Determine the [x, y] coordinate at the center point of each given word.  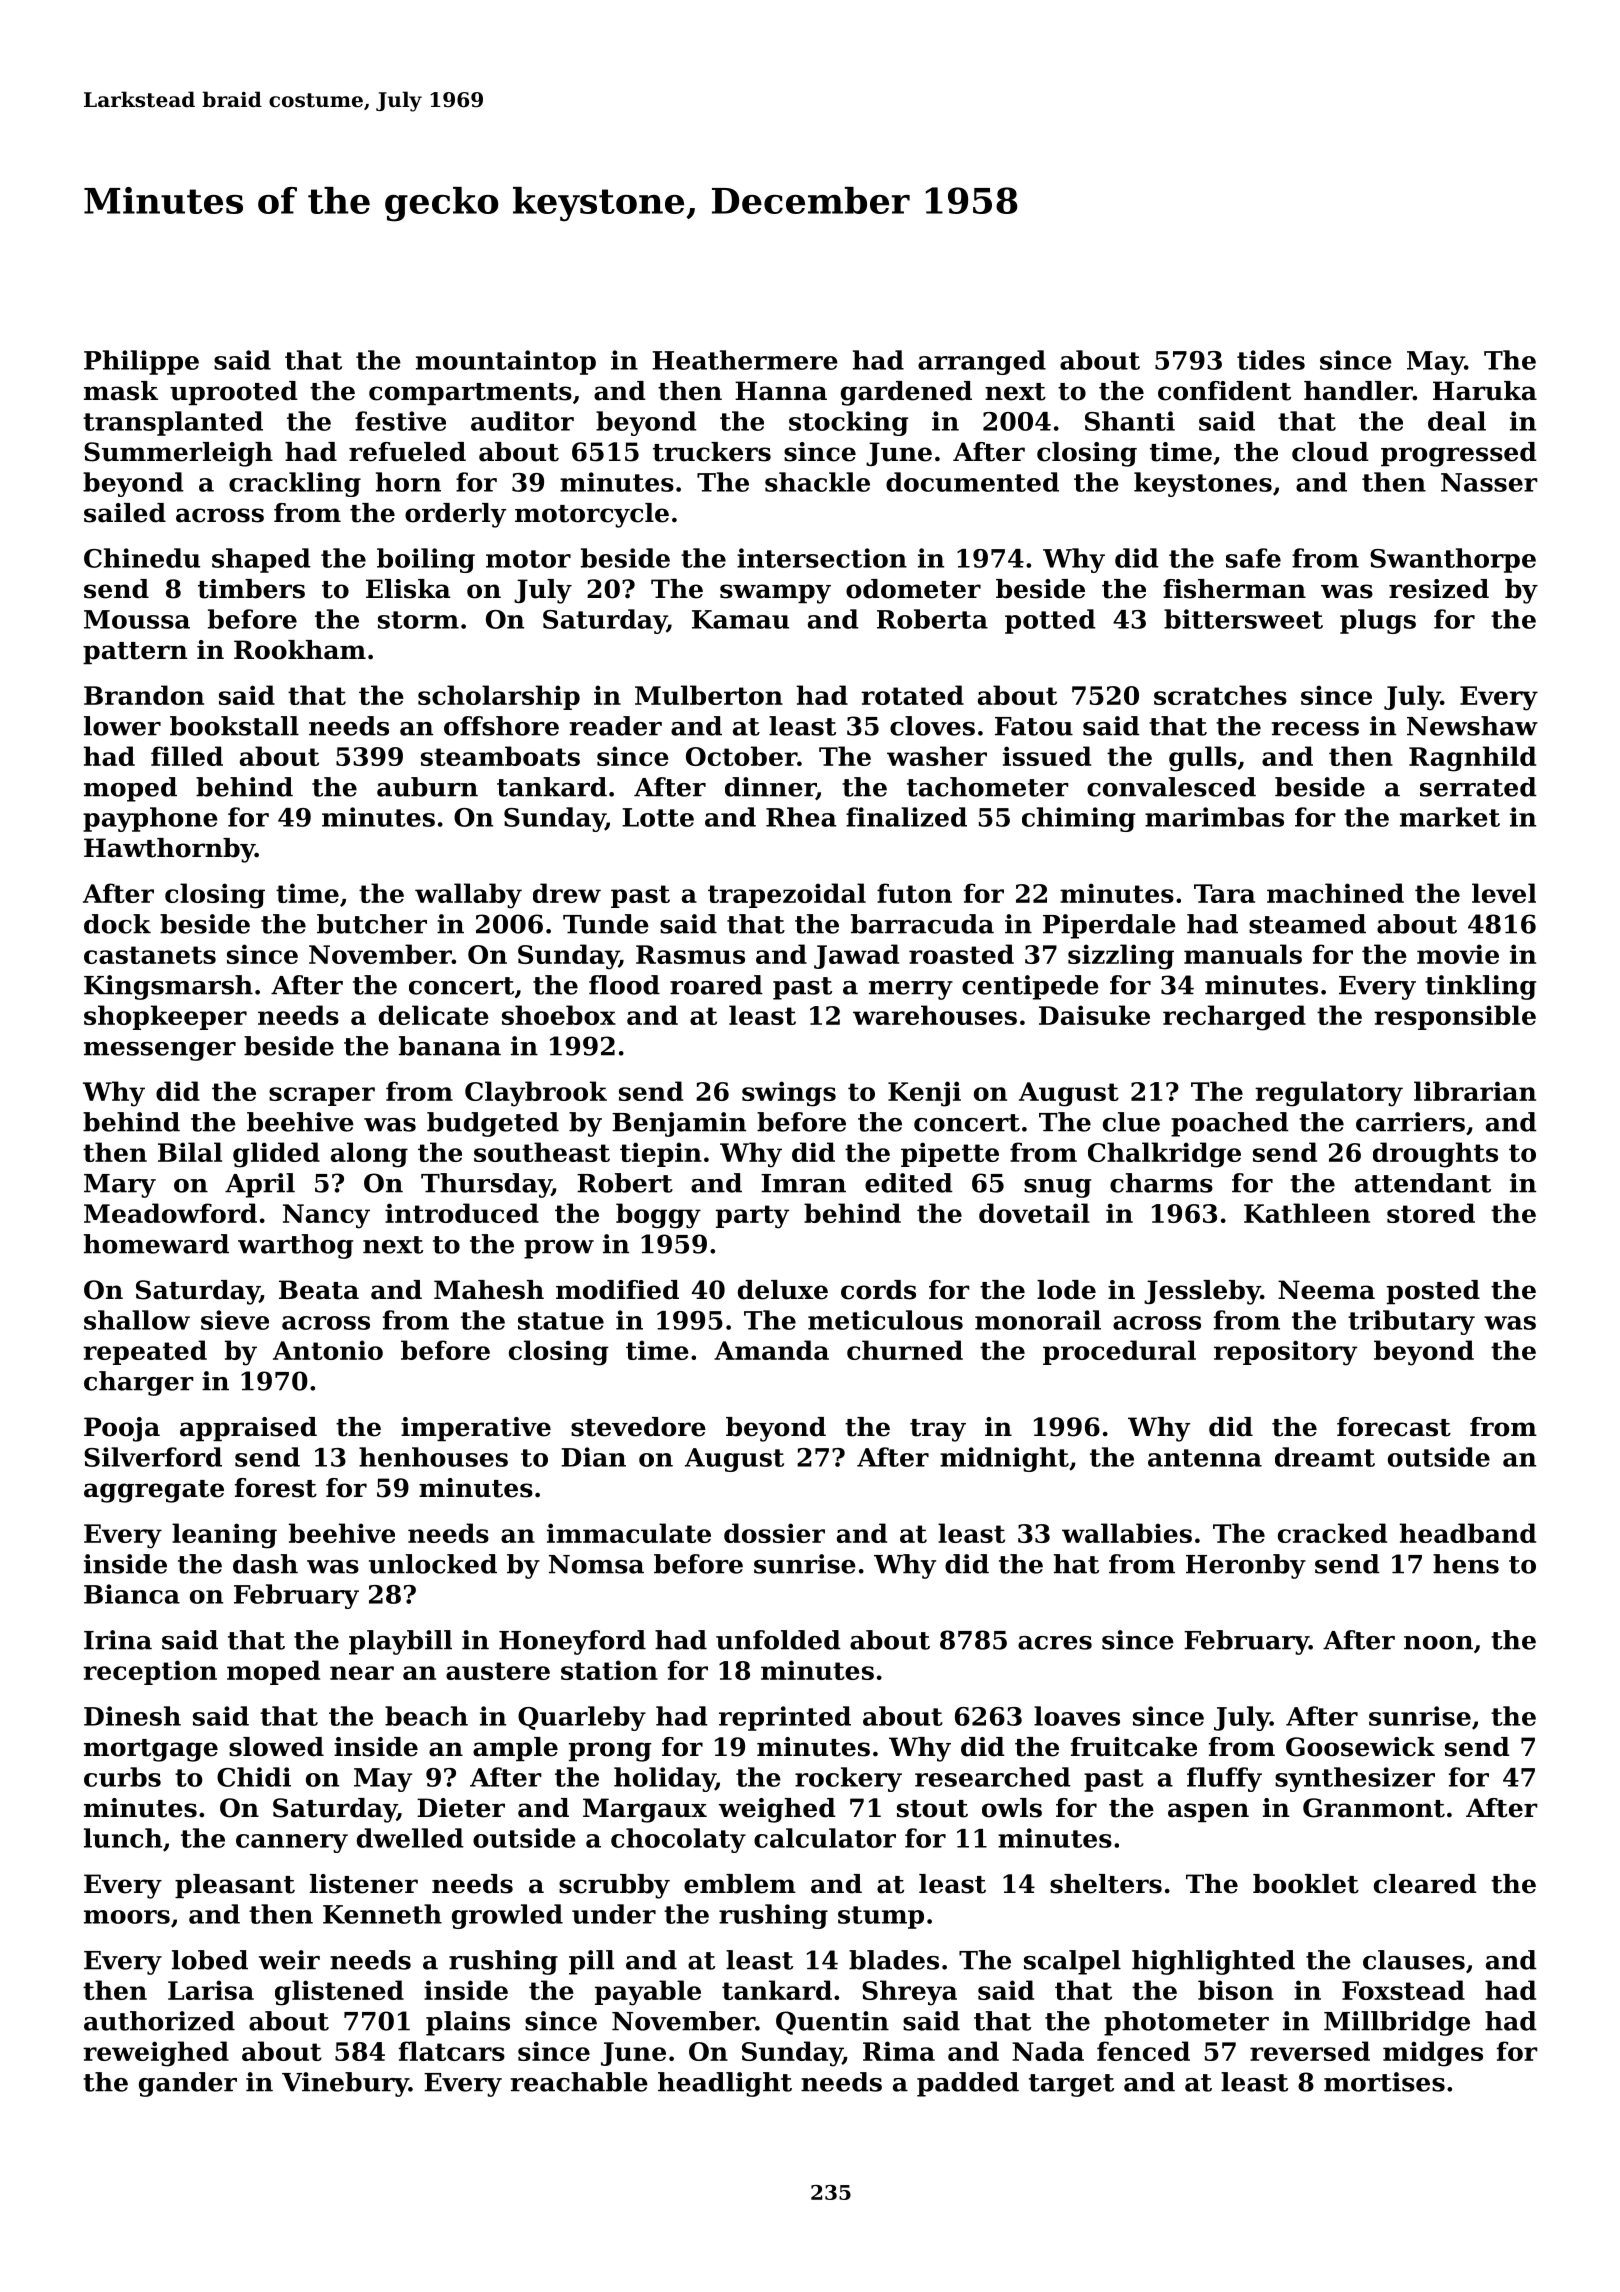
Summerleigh [178, 454]
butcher [372, 924]
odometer [913, 589]
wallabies [1127, 1533]
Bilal [190, 1152]
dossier [774, 1533]
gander [188, 2084]
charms [1161, 1183]
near [362, 1673]
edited [909, 1183]
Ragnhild [1472, 759]
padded [968, 2084]
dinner [770, 788]
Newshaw [1472, 726]
